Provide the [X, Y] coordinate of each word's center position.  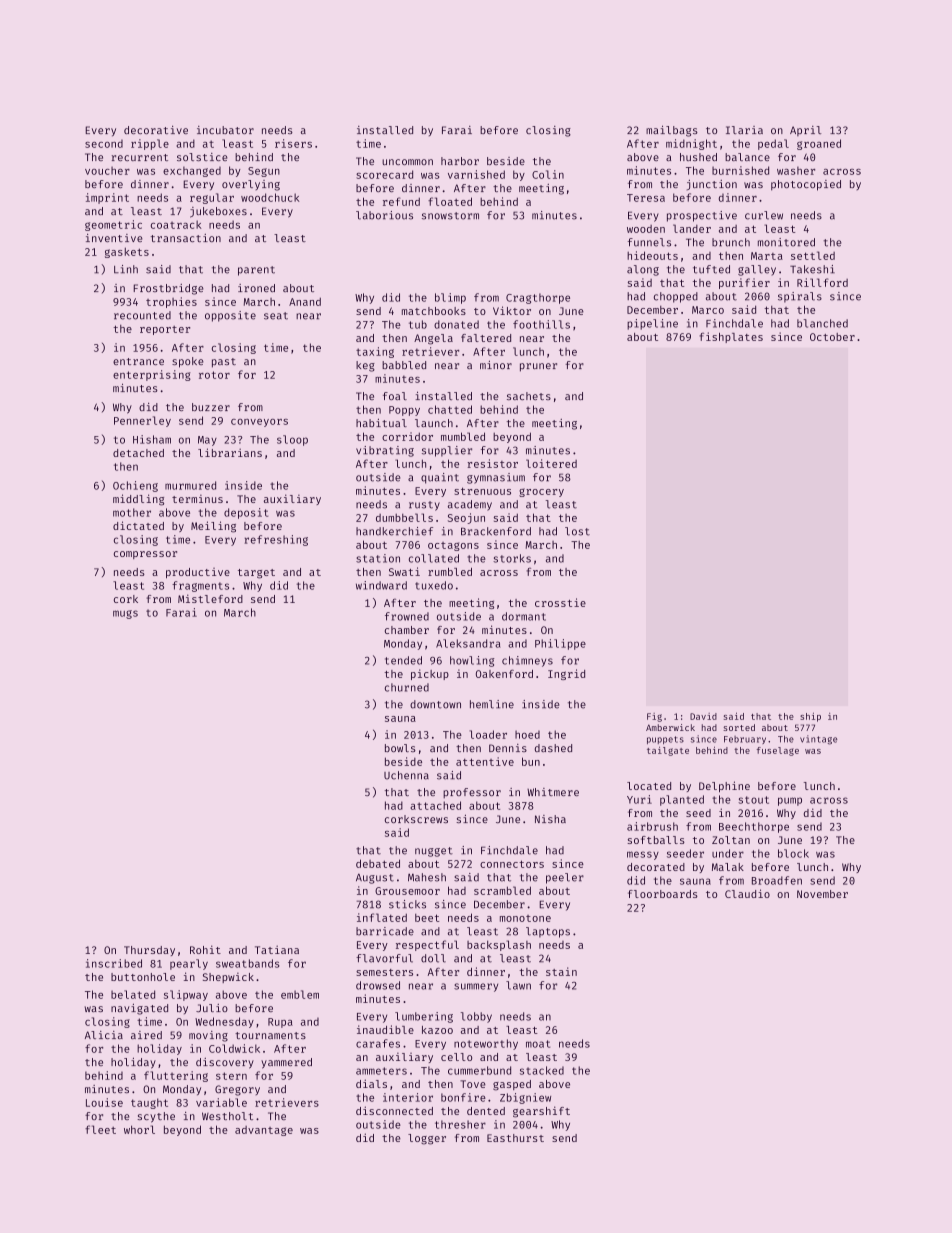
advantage [264, 1131]
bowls [400, 748]
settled [813, 255]
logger [427, 1139]
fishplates [731, 337]
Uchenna [406, 775]
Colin [548, 174]
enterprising [152, 375]
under [728, 853]
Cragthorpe [538, 298]
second [104, 144]
